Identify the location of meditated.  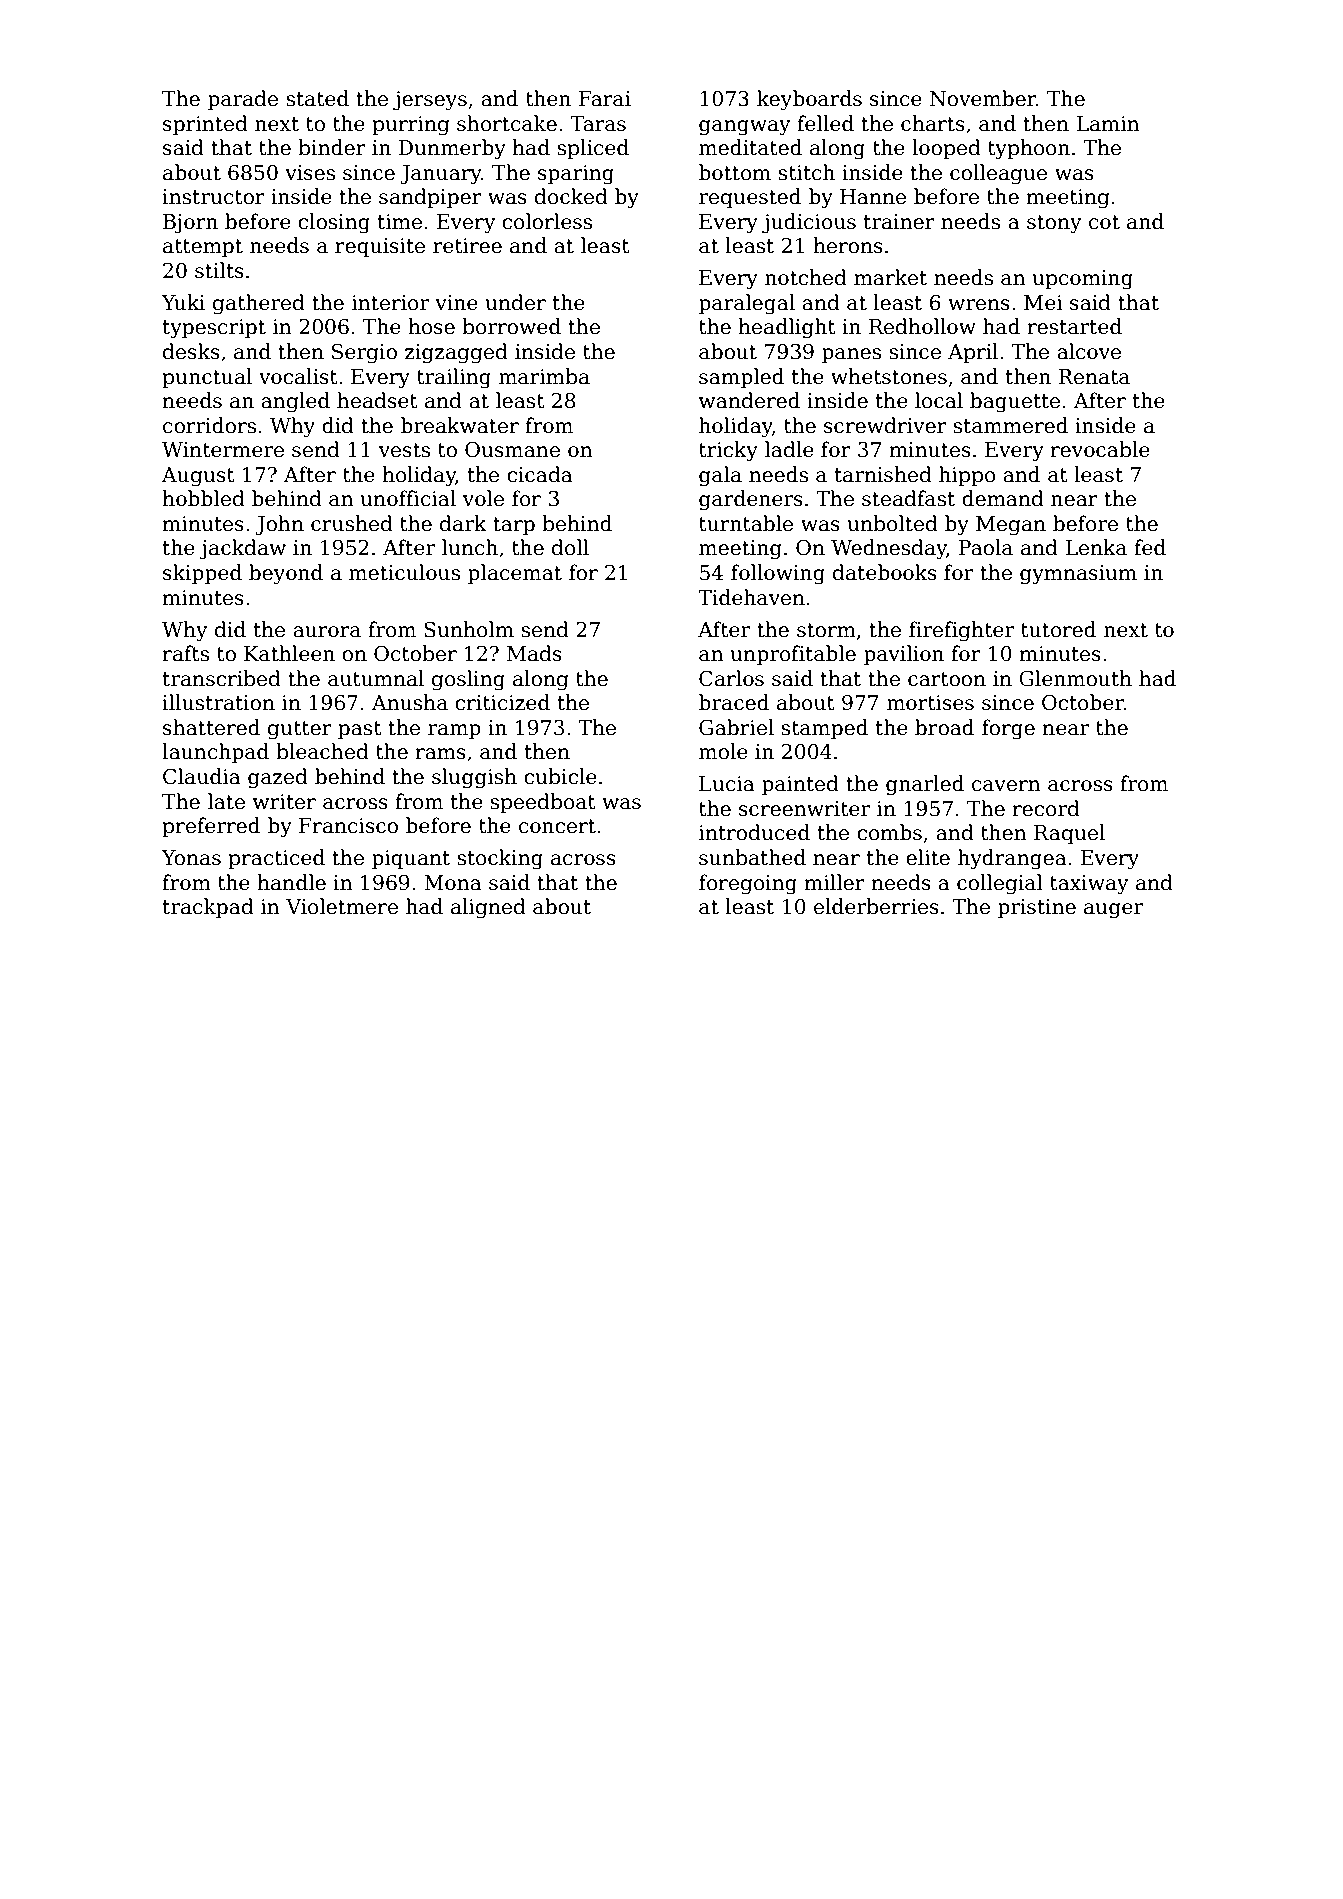
(750, 147).
